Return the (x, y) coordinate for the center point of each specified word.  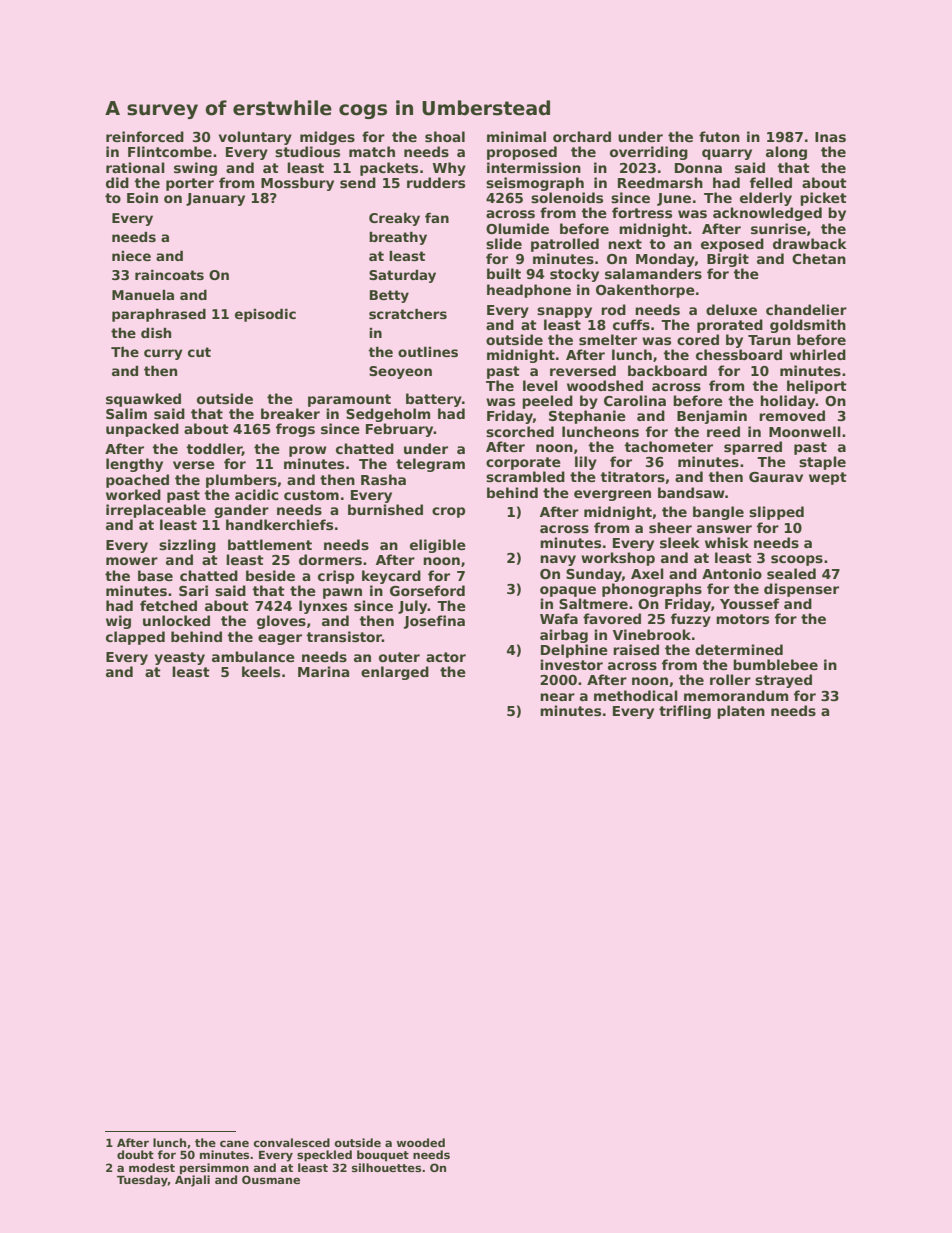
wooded (421, 1142)
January (215, 199)
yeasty (180, 658)
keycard (391, 577)
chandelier (806, 309)
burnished (385, 509)
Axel (647, 573)
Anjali (192, 1181)
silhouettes (386, 1167)
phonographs (652, 590)
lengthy (134, 465)
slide (504, 243)
